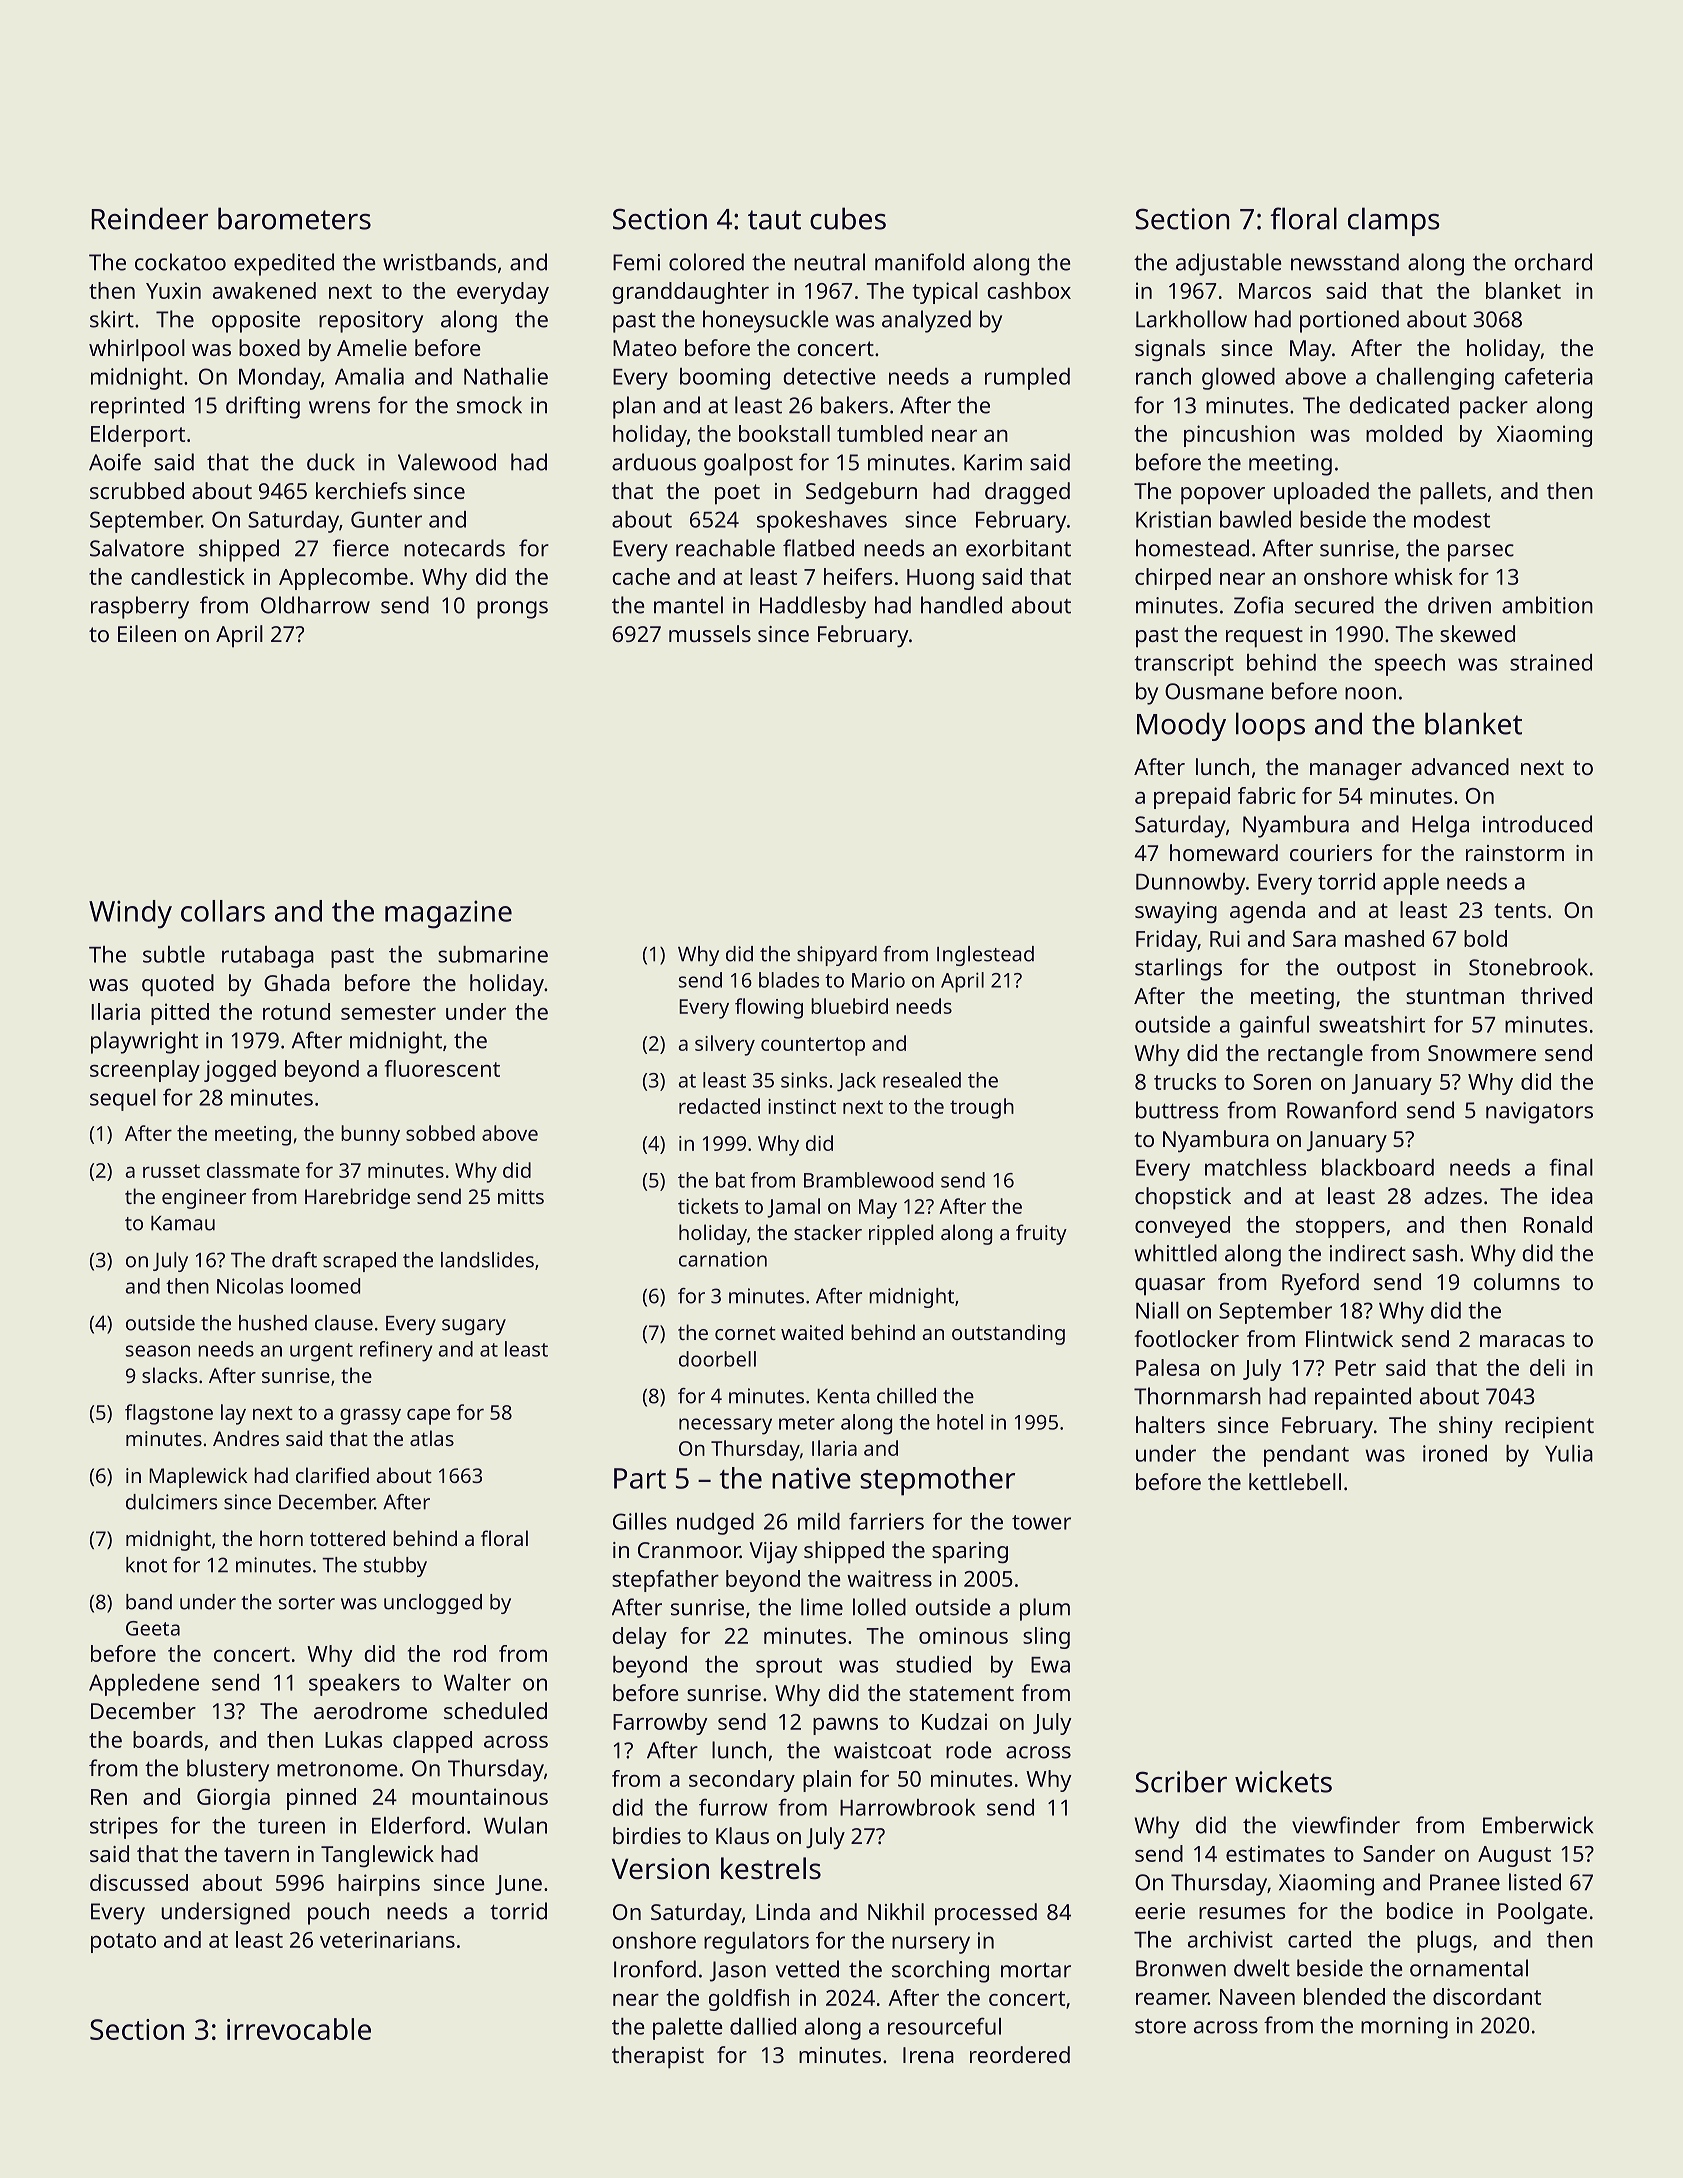 This document has width=1683, height=2178. Describe the element at coordinates (658, 2057) in the document. I see `therapist` at that location.
